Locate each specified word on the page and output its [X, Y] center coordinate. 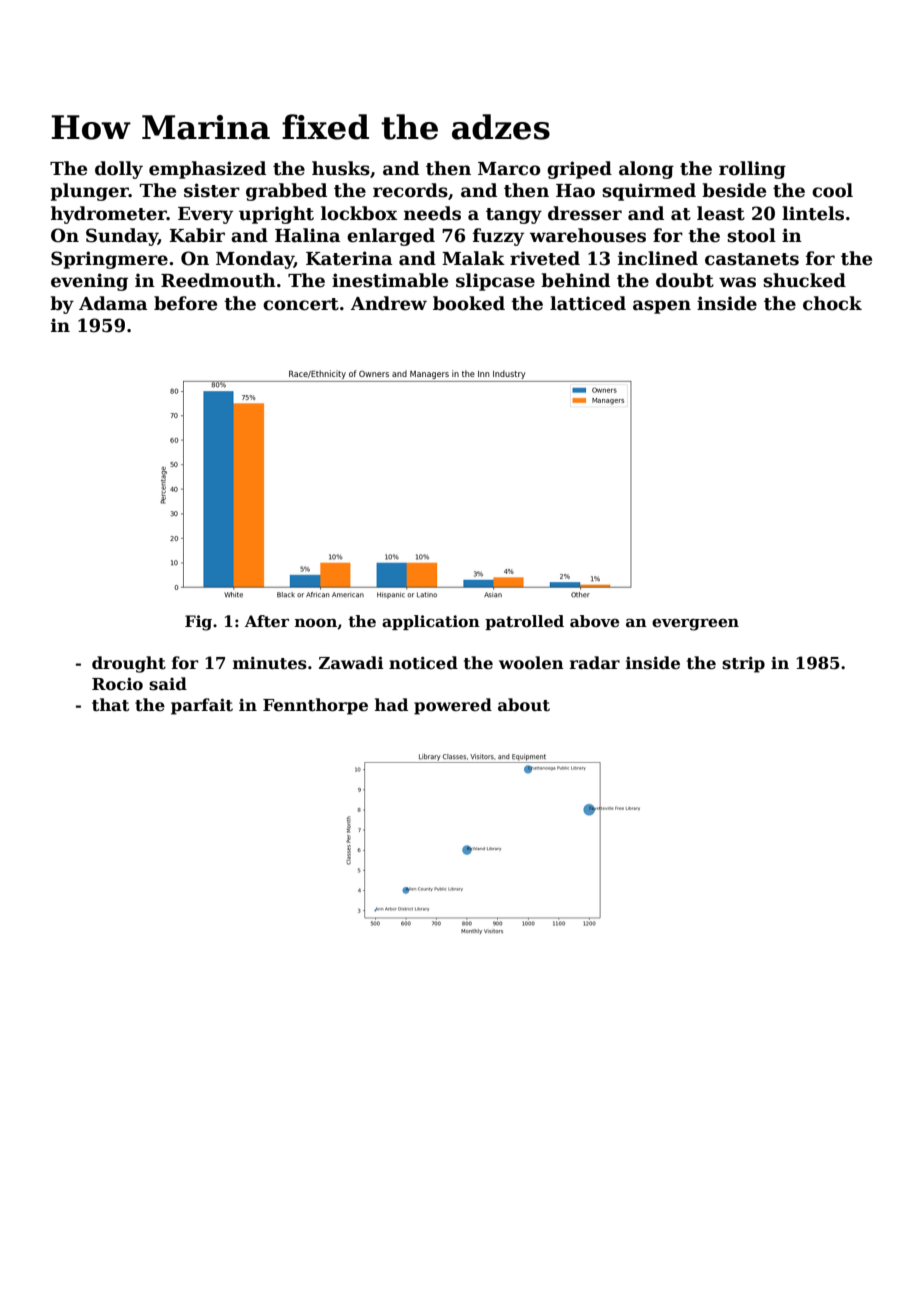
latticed [588, 303]
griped [579, 170]
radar [595, 662]
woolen [531, 663]
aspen [662, 307]
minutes [270, 663]
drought [129, 664]
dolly [119, 170]
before [185, 303]
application [431, 622]
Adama [113, 303]
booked [469, 303]
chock [832, 303]
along [646, 170]
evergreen [695, 624]
